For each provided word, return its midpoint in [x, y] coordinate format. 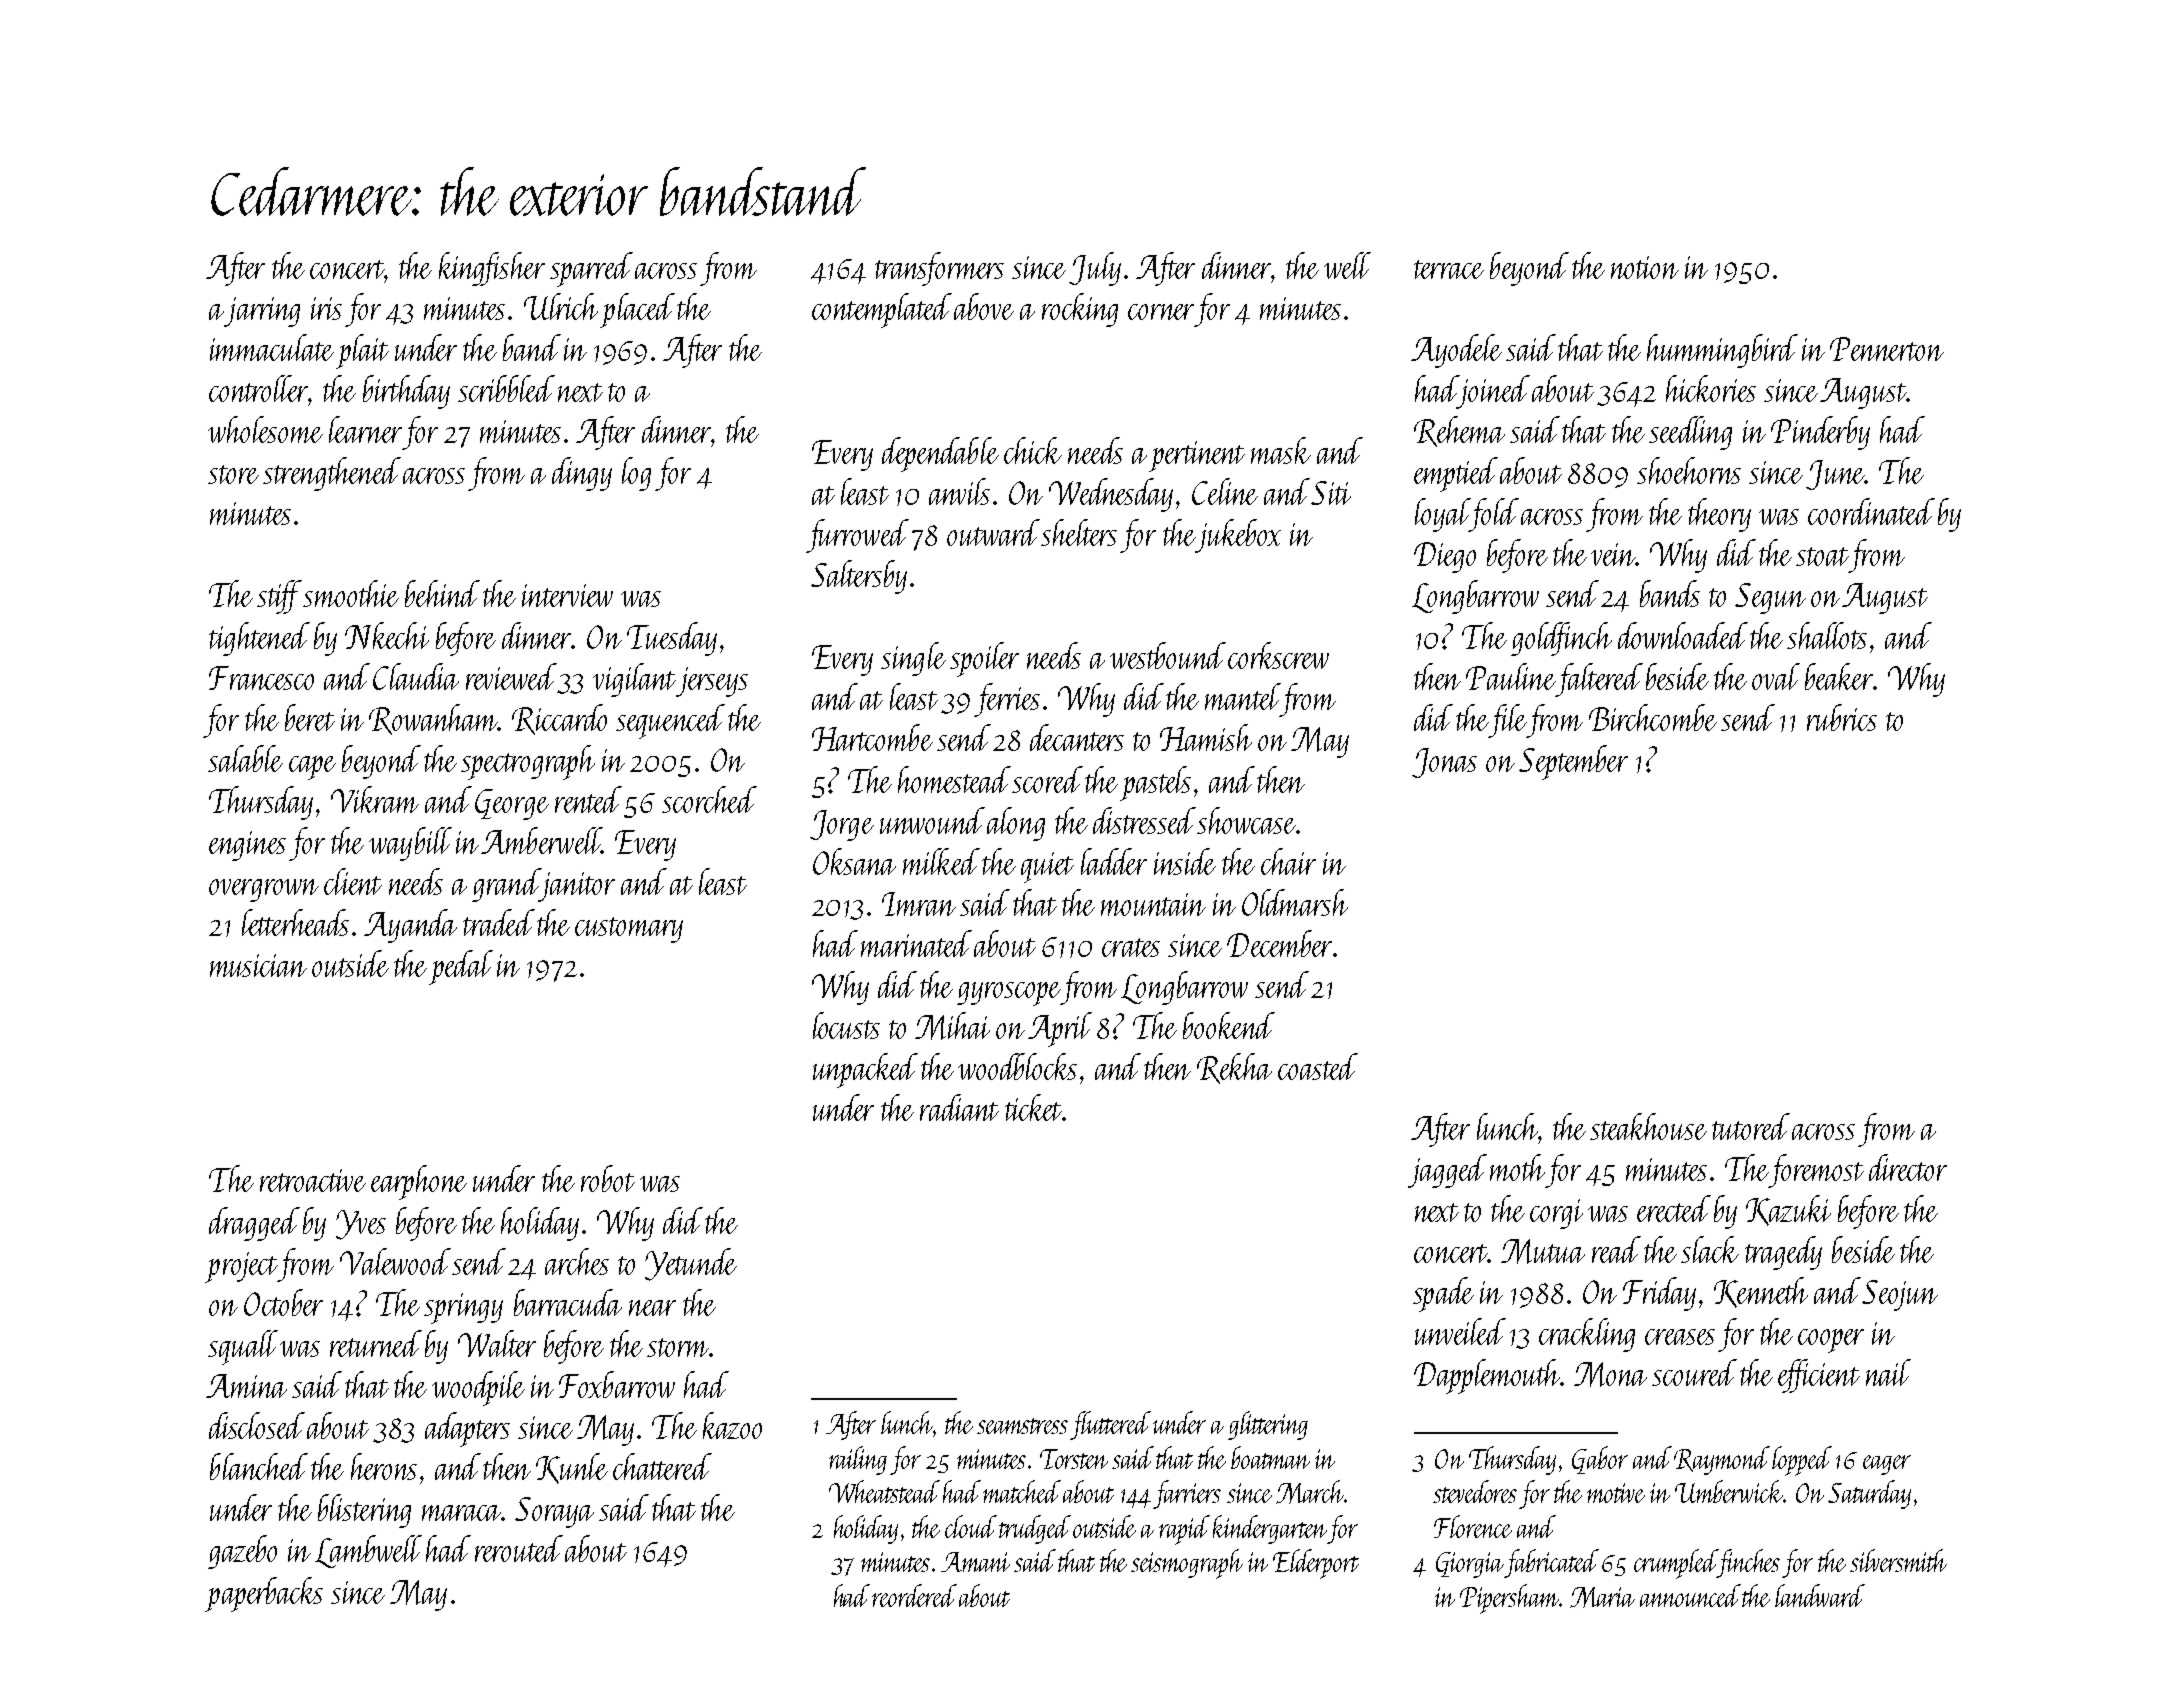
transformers [939, 269]
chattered [662, 1466]
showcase [1246, 820]
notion [1645, 267]
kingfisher [492, 269]
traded [499, 922]
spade [1443, 1294]
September [1573, 762]
